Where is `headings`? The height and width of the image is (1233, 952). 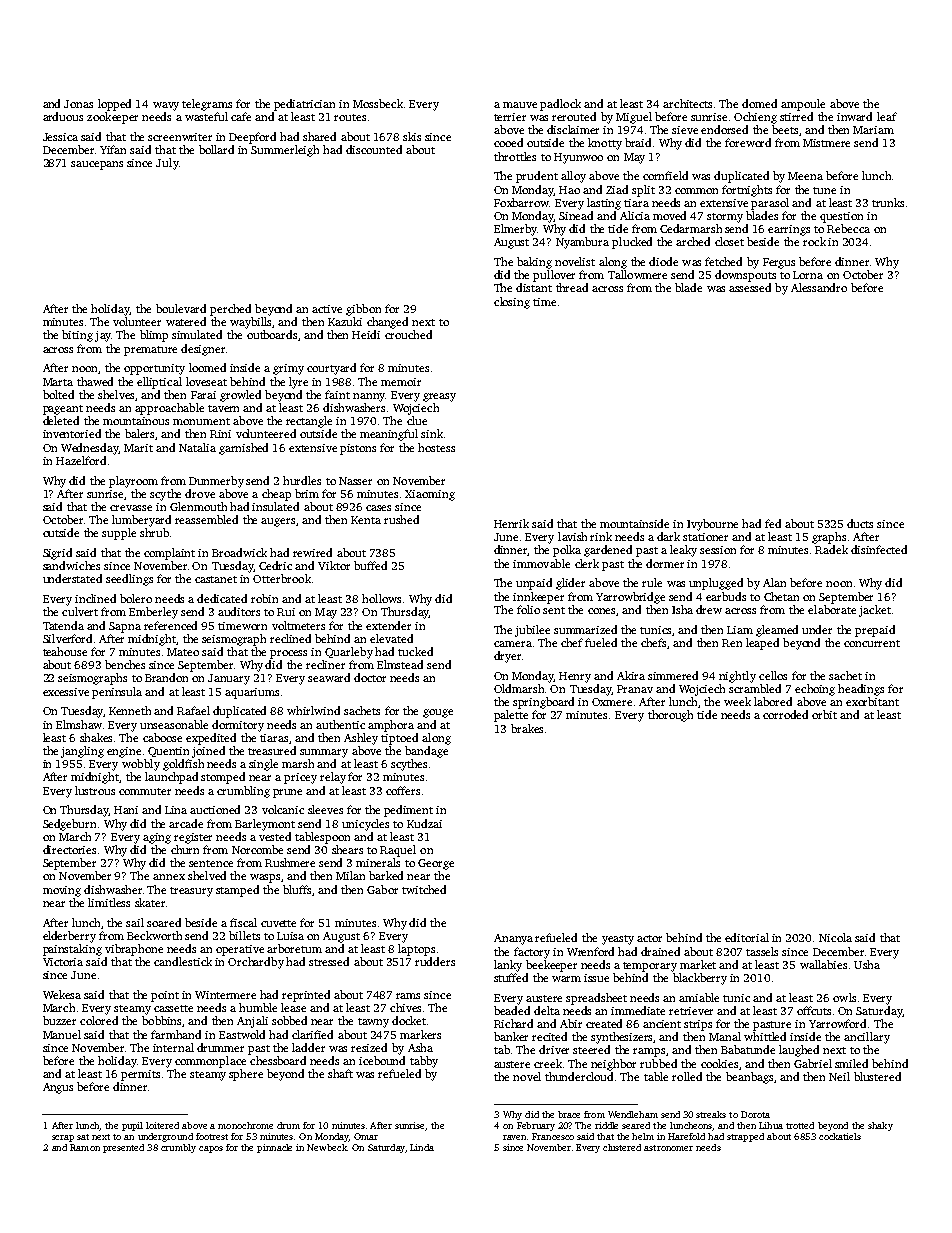
headings is located at coordinates (861, 690).
